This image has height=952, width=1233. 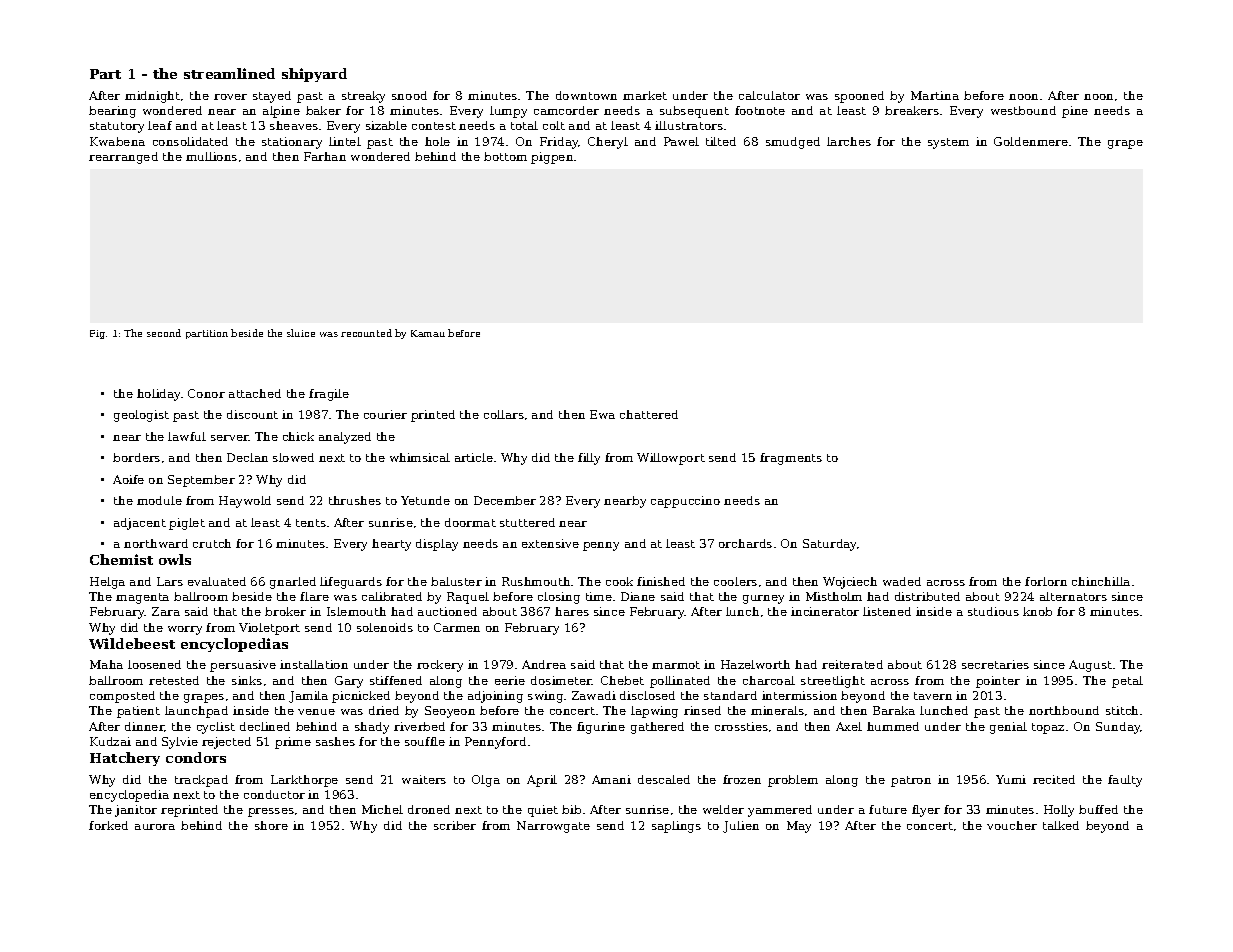 I want to click on coolers, so click(x=735, y=581).
